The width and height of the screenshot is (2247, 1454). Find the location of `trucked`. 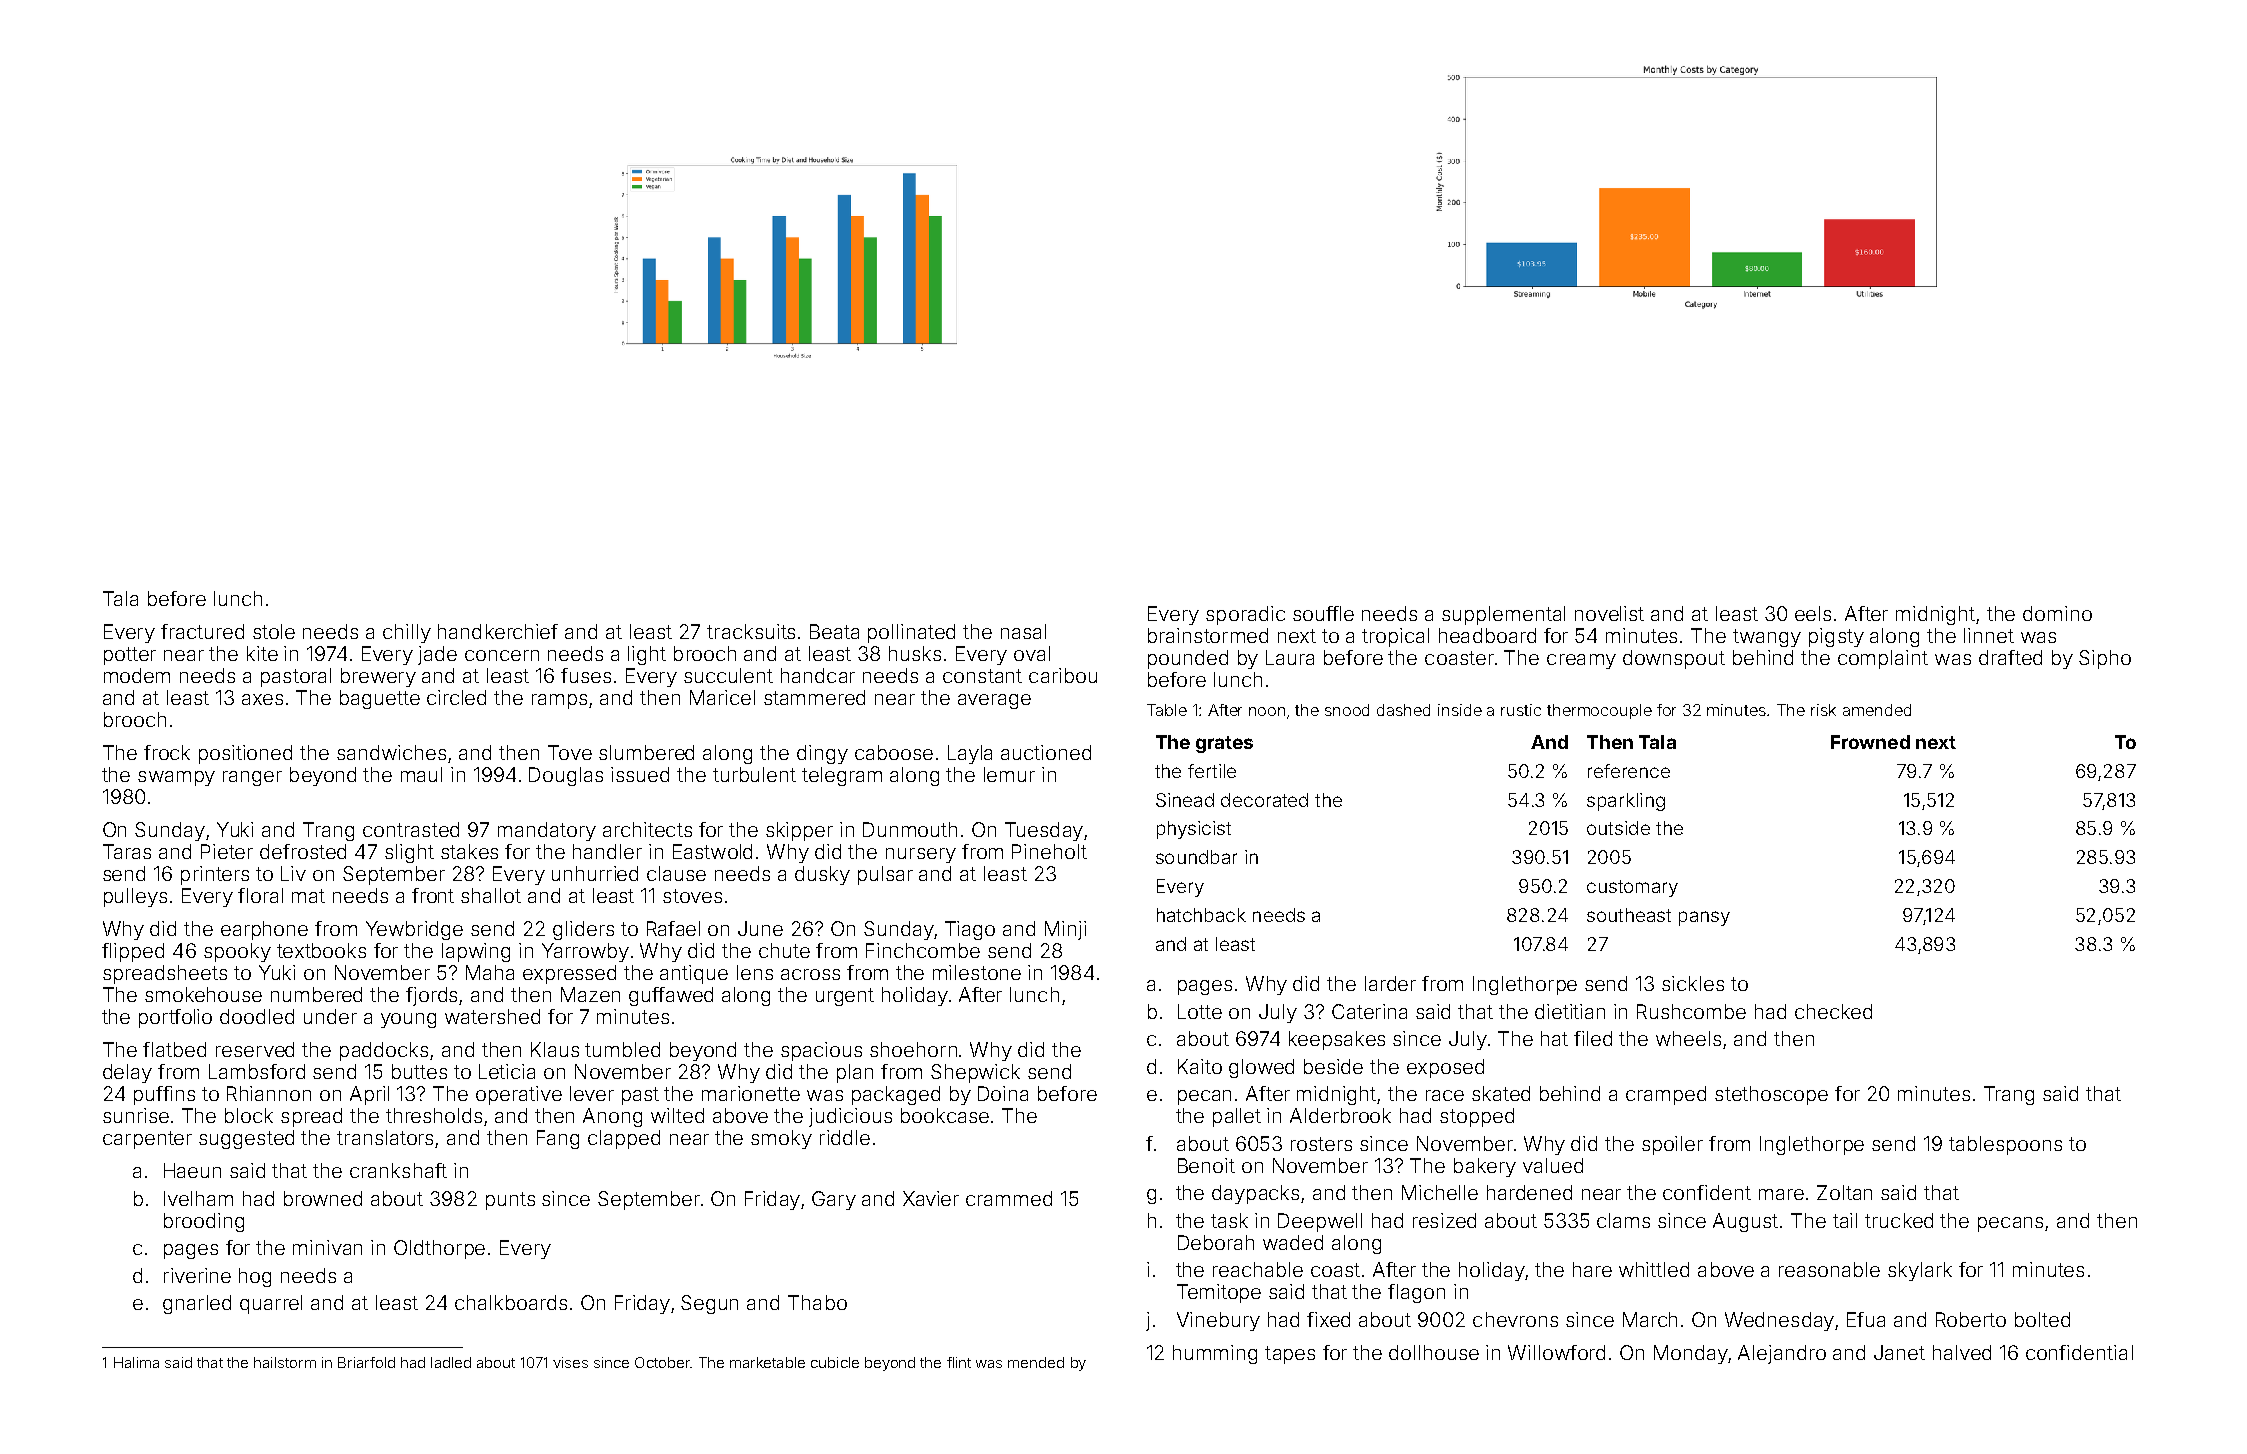

trucked is located at coordinates (1899, 1220).
